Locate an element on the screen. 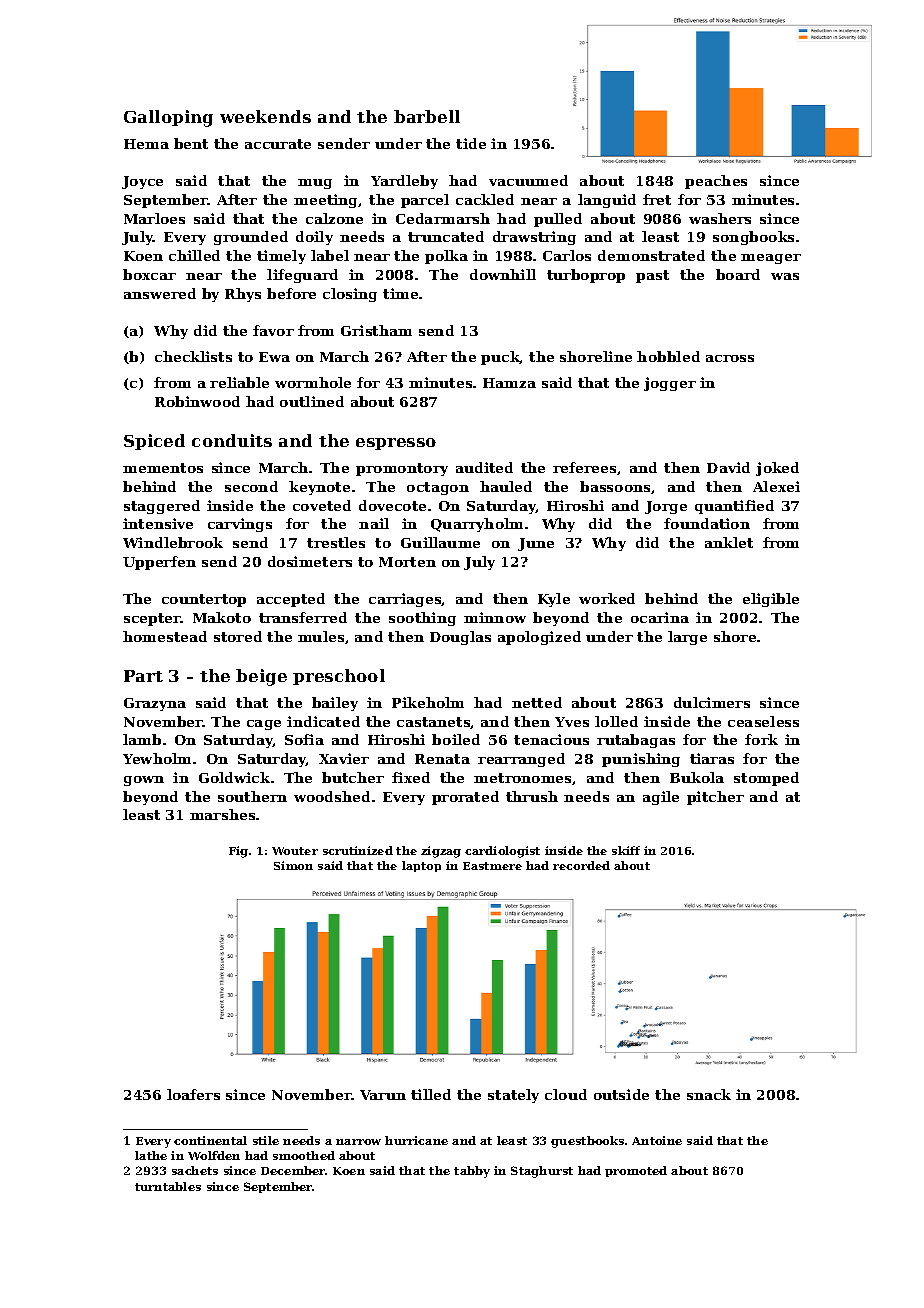  loafers is located at coordinates (193, 1094).
